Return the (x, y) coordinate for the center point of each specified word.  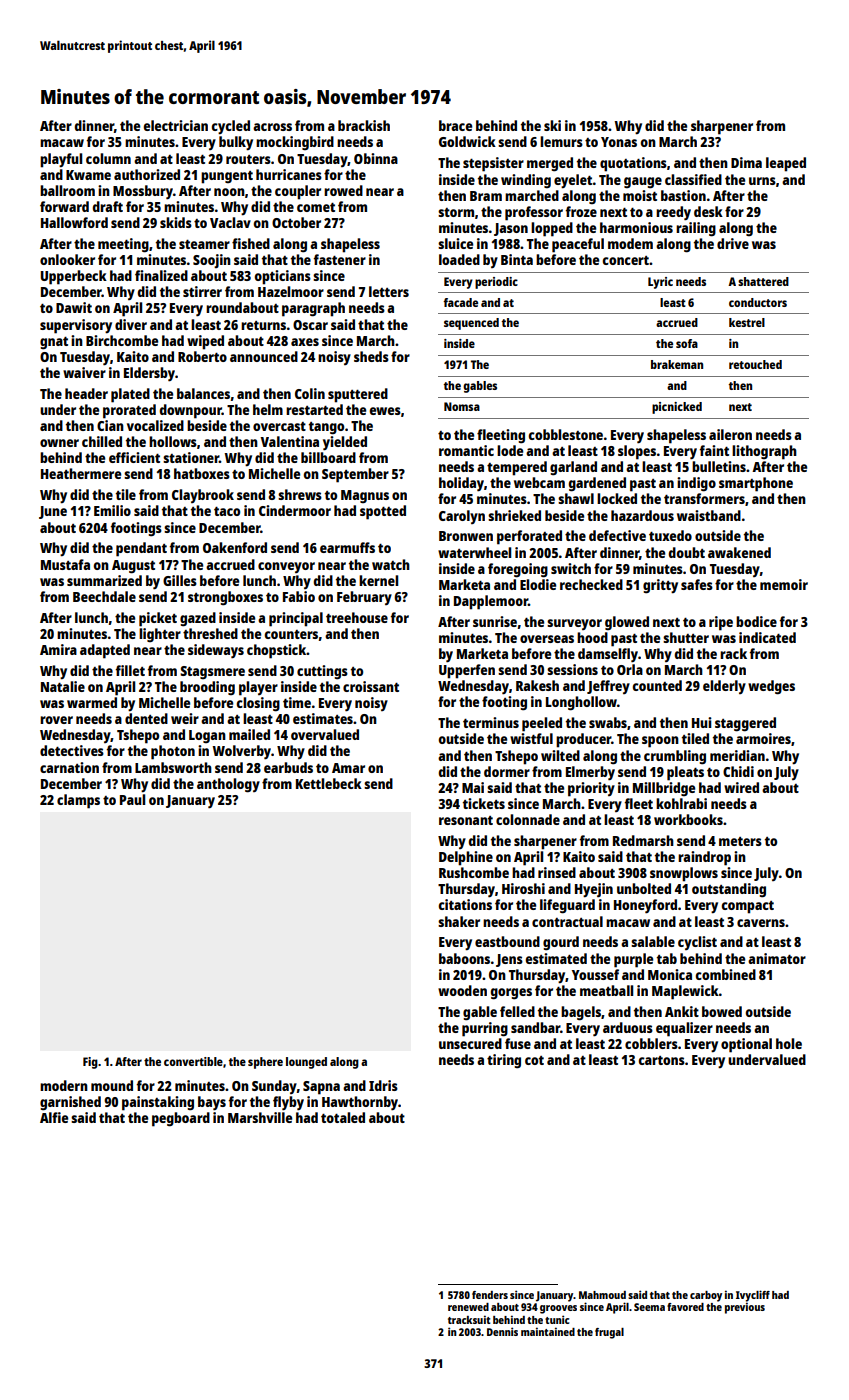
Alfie (54, 1117)
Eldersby (149, 374)
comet (316, 207)
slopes (637, 452)
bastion (683, 195)
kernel (378, 580)
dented (146, 718)
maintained (548, 1331)
